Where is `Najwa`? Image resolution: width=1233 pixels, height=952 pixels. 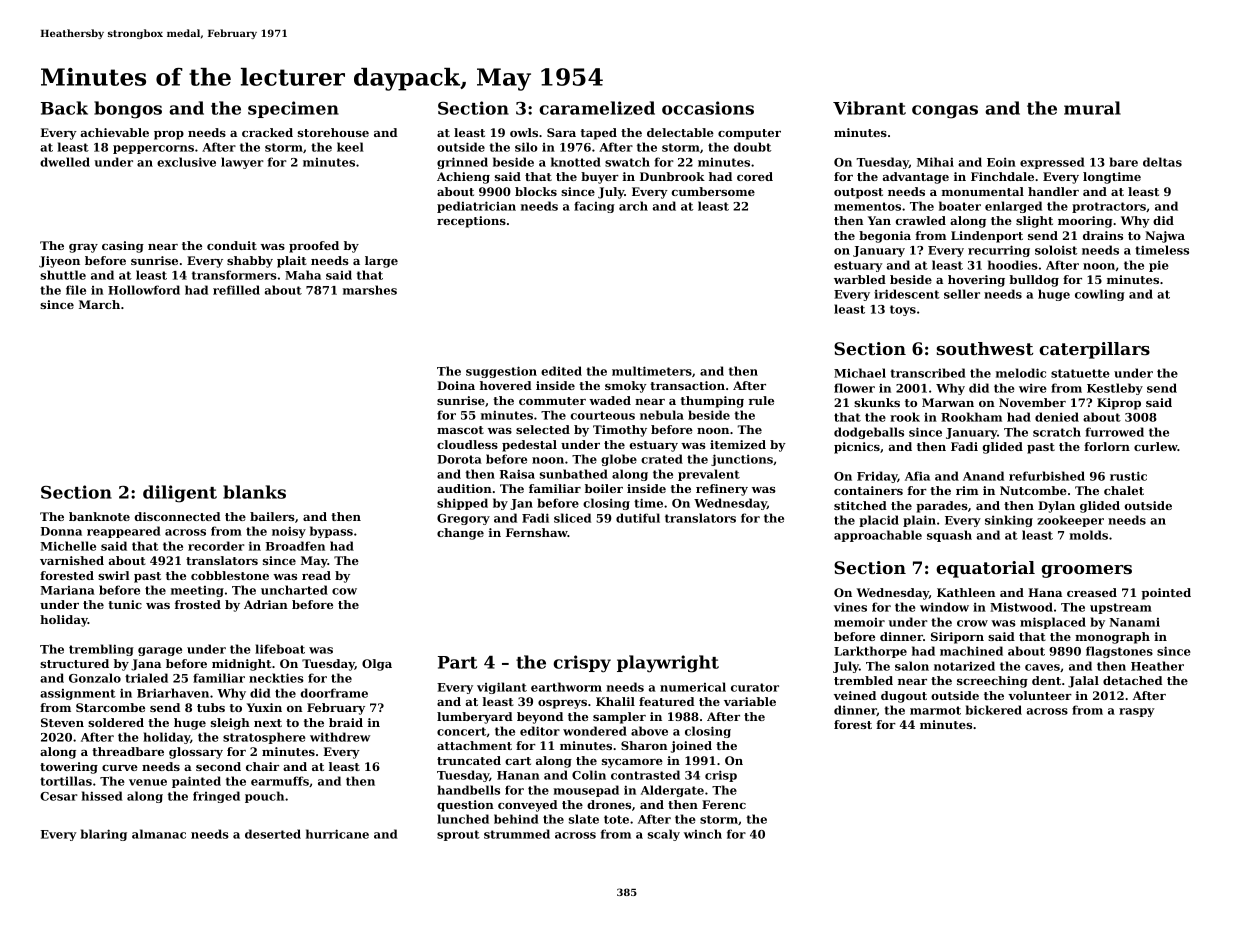 Najwa is located at coordinates (1165, 237).
